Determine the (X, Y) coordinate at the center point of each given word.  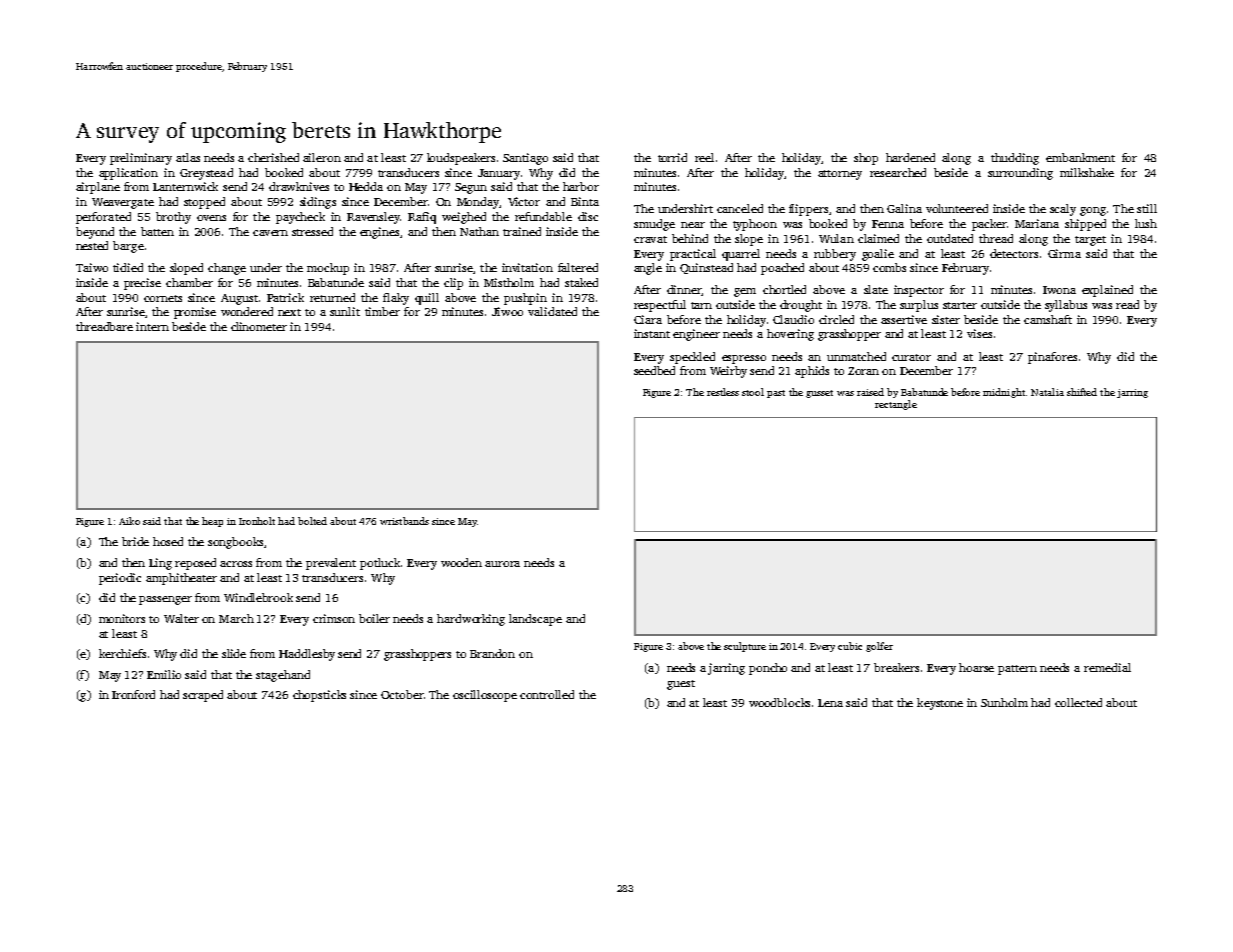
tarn (701, 305)
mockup (328, 269)
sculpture (745, 647)
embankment (1080, 157)
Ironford (133, 694)
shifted (1082, 392)
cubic (850, 646)
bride (135, 541)
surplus (919, 306)
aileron (322, 157)
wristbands (404, 521)
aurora (502, 564)
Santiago (525, 159)
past (776, 394)
